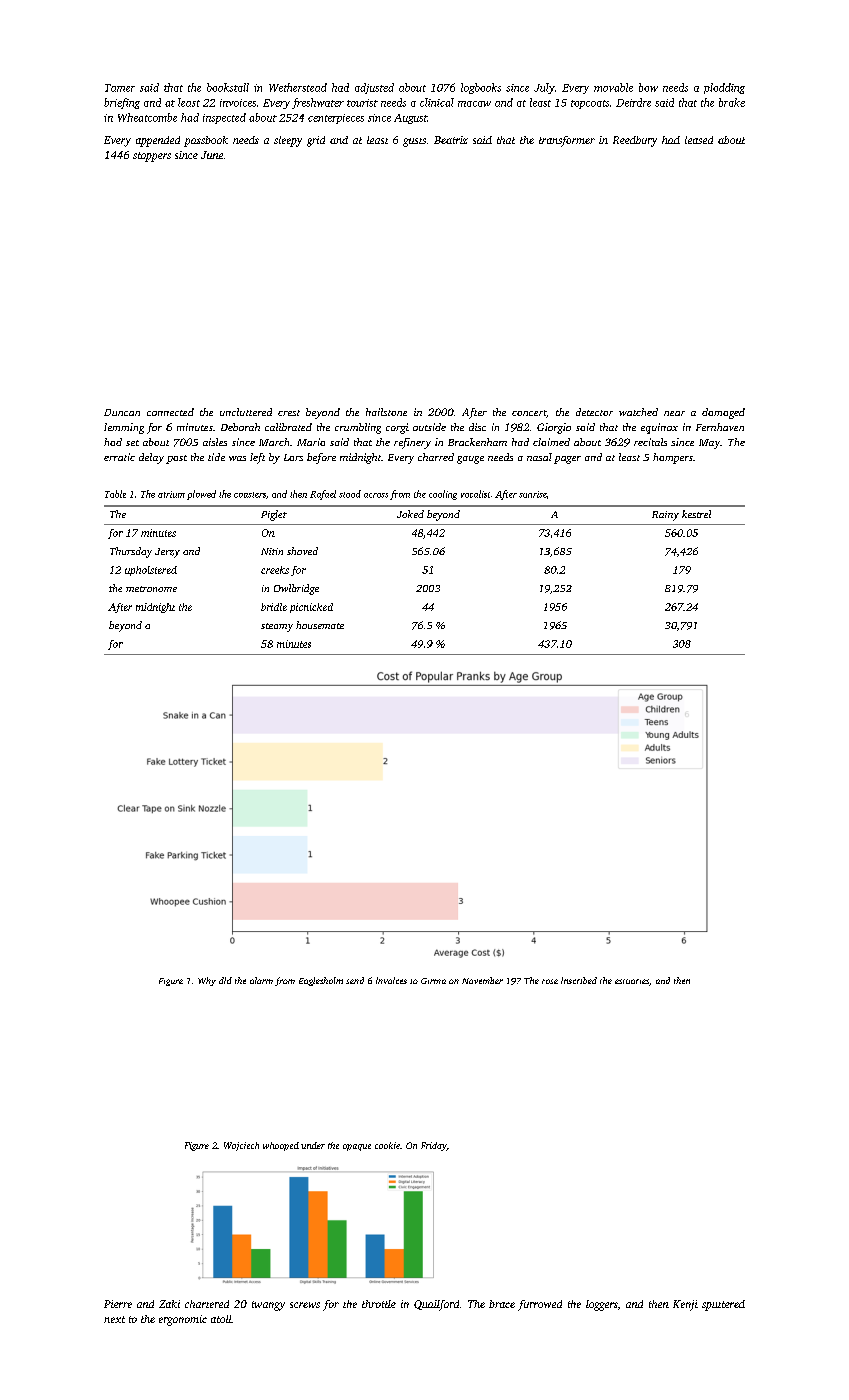 This screenshot has width=849, height=1400. I want to click on stoppers, so click(152, 157).
